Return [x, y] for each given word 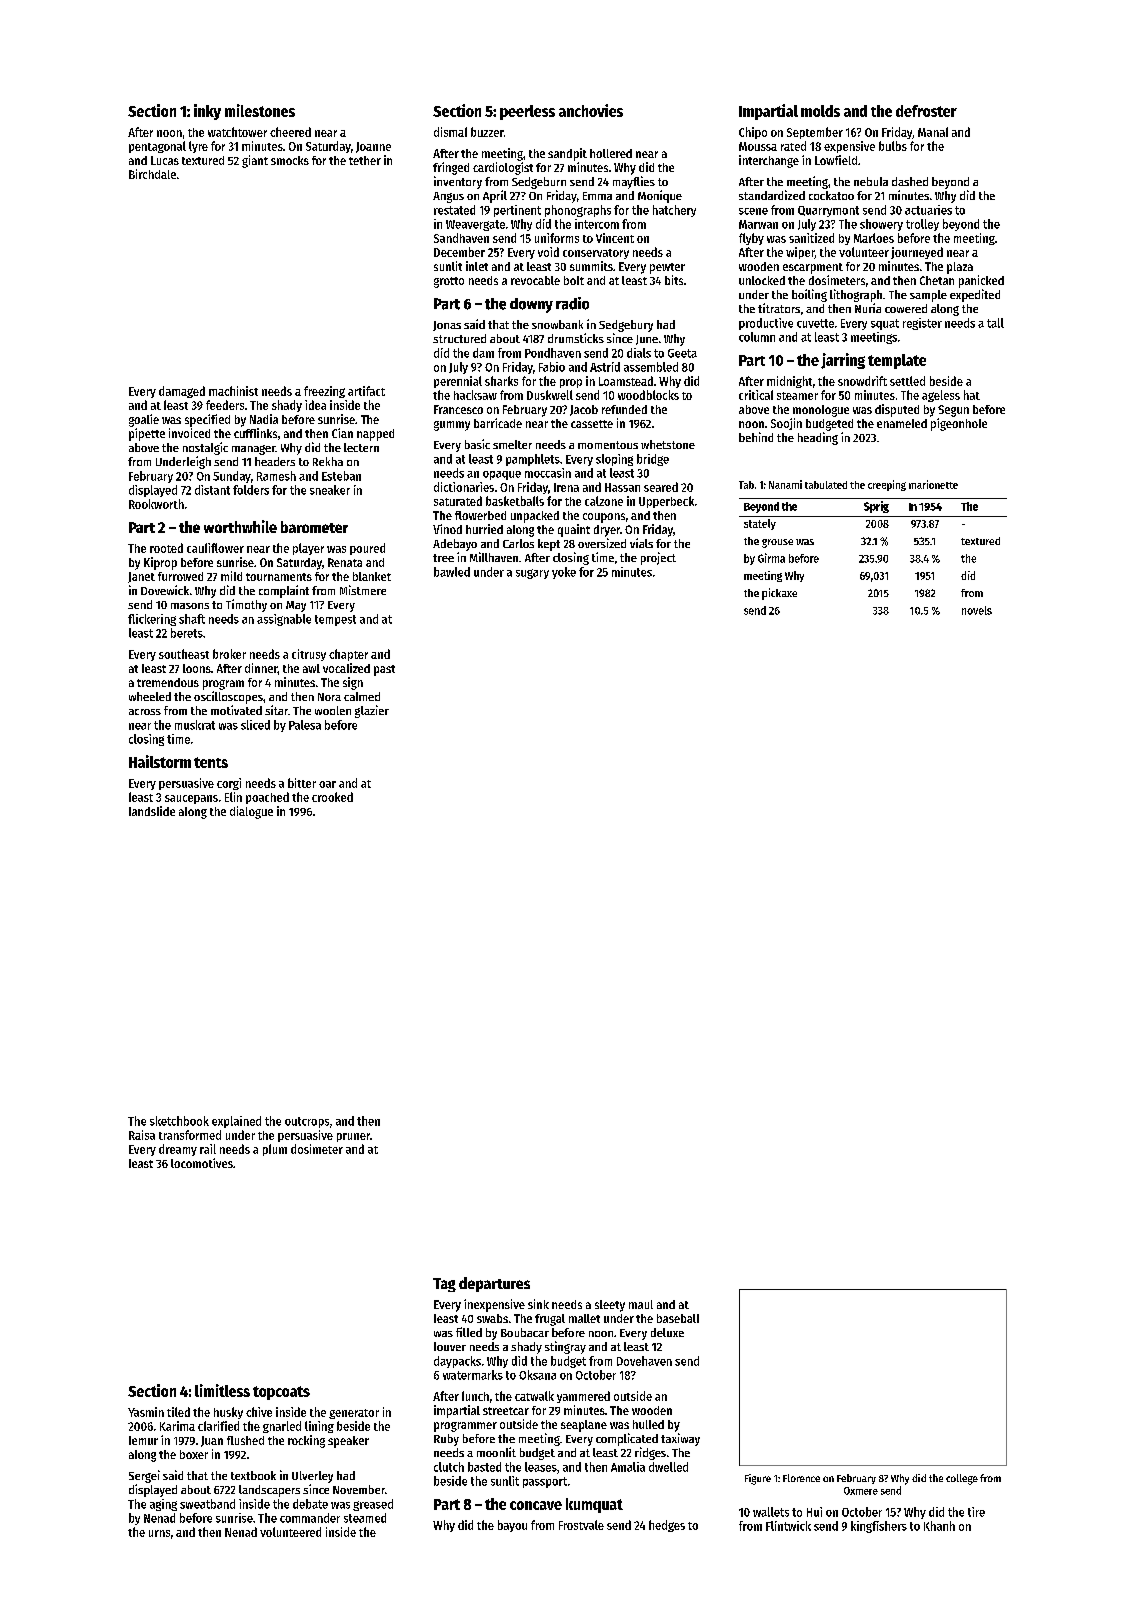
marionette [933, 484]
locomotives [202, 1163]
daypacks [457, 1362]
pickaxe [779, 594]
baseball [678, 1318]
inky [207, 112]
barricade [498, 423]
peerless [527, 112]
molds [820, 111]
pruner [353, 1137]
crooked [332, 797]
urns [159, 1533]
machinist [233, 391]
